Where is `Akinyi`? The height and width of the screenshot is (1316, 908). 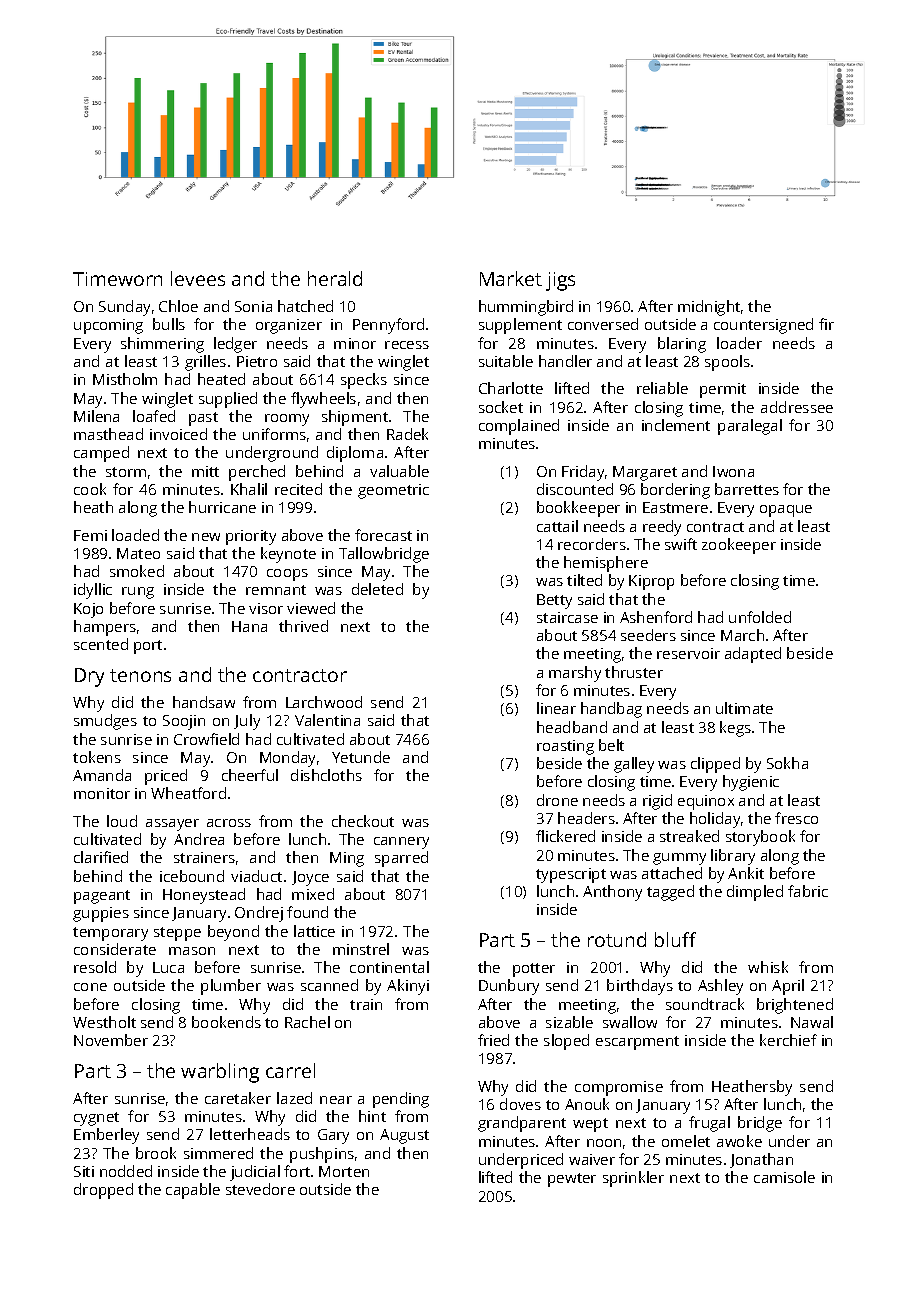
Akinyi is located at coordinates (408, 987).
